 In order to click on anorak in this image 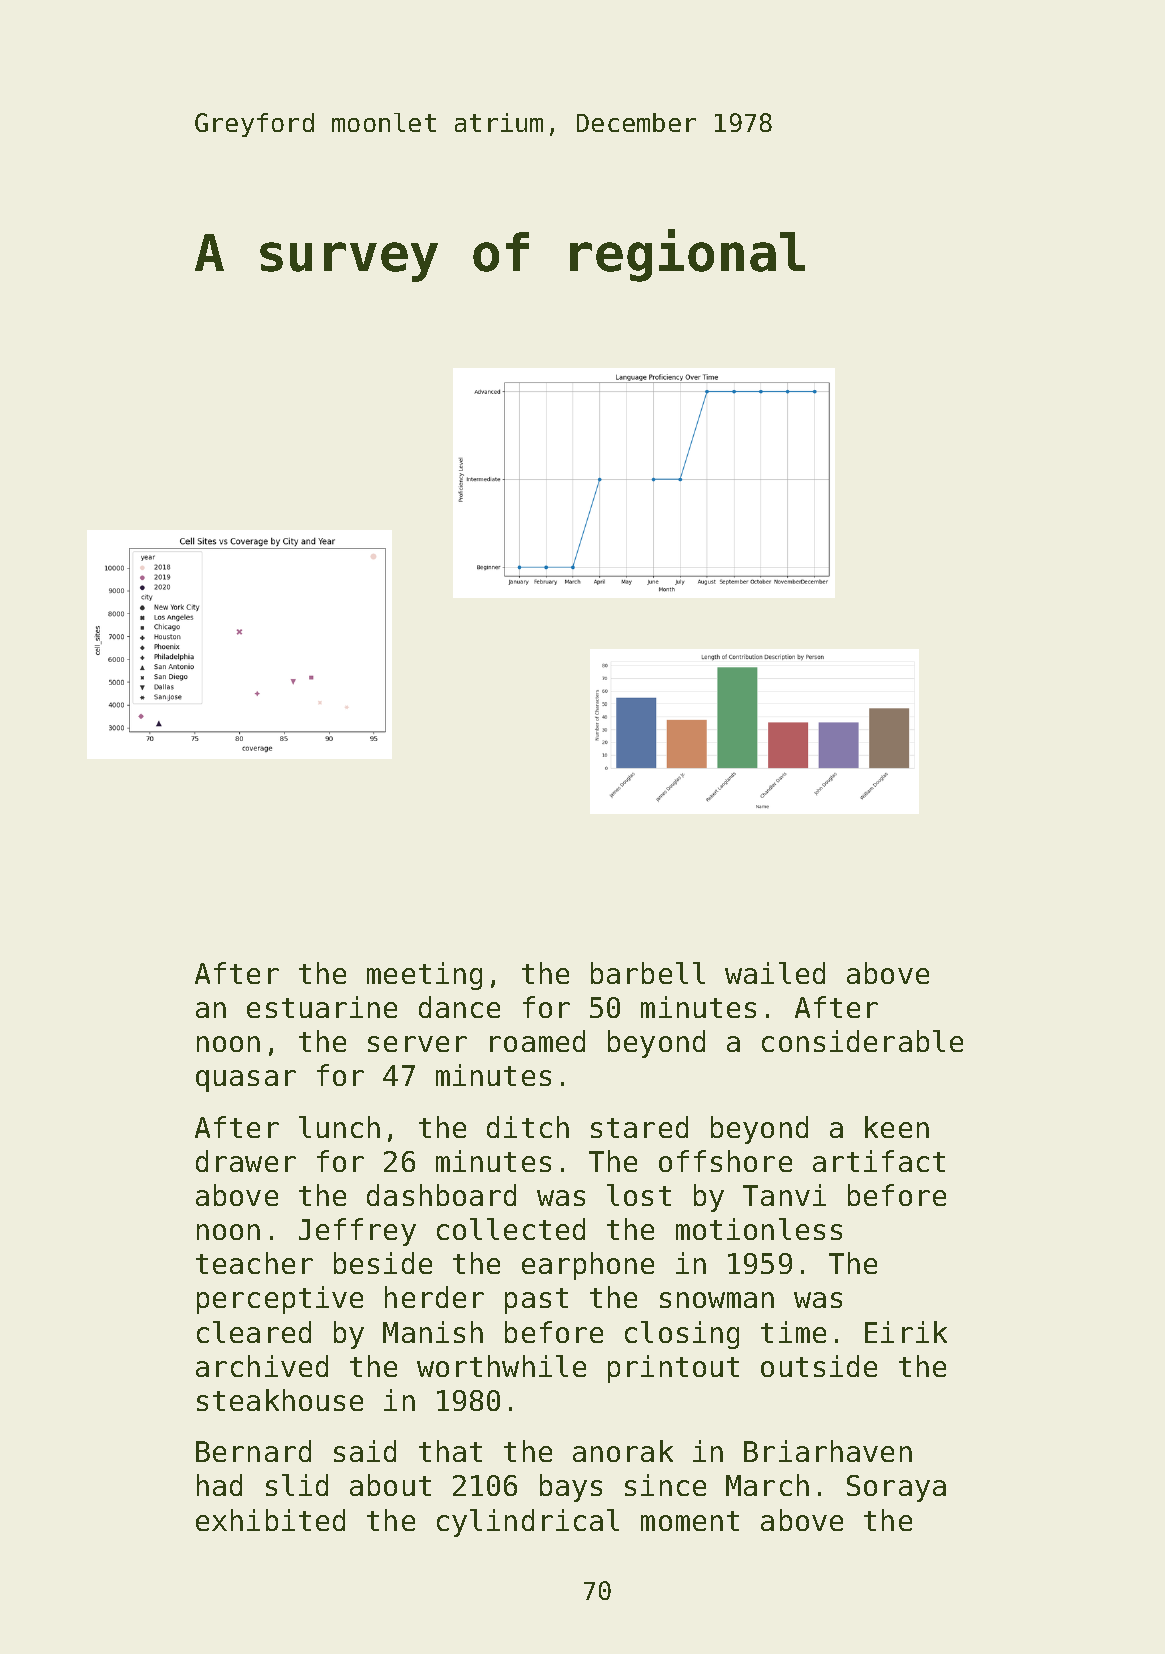, I will do `click(623, 1451)`.
